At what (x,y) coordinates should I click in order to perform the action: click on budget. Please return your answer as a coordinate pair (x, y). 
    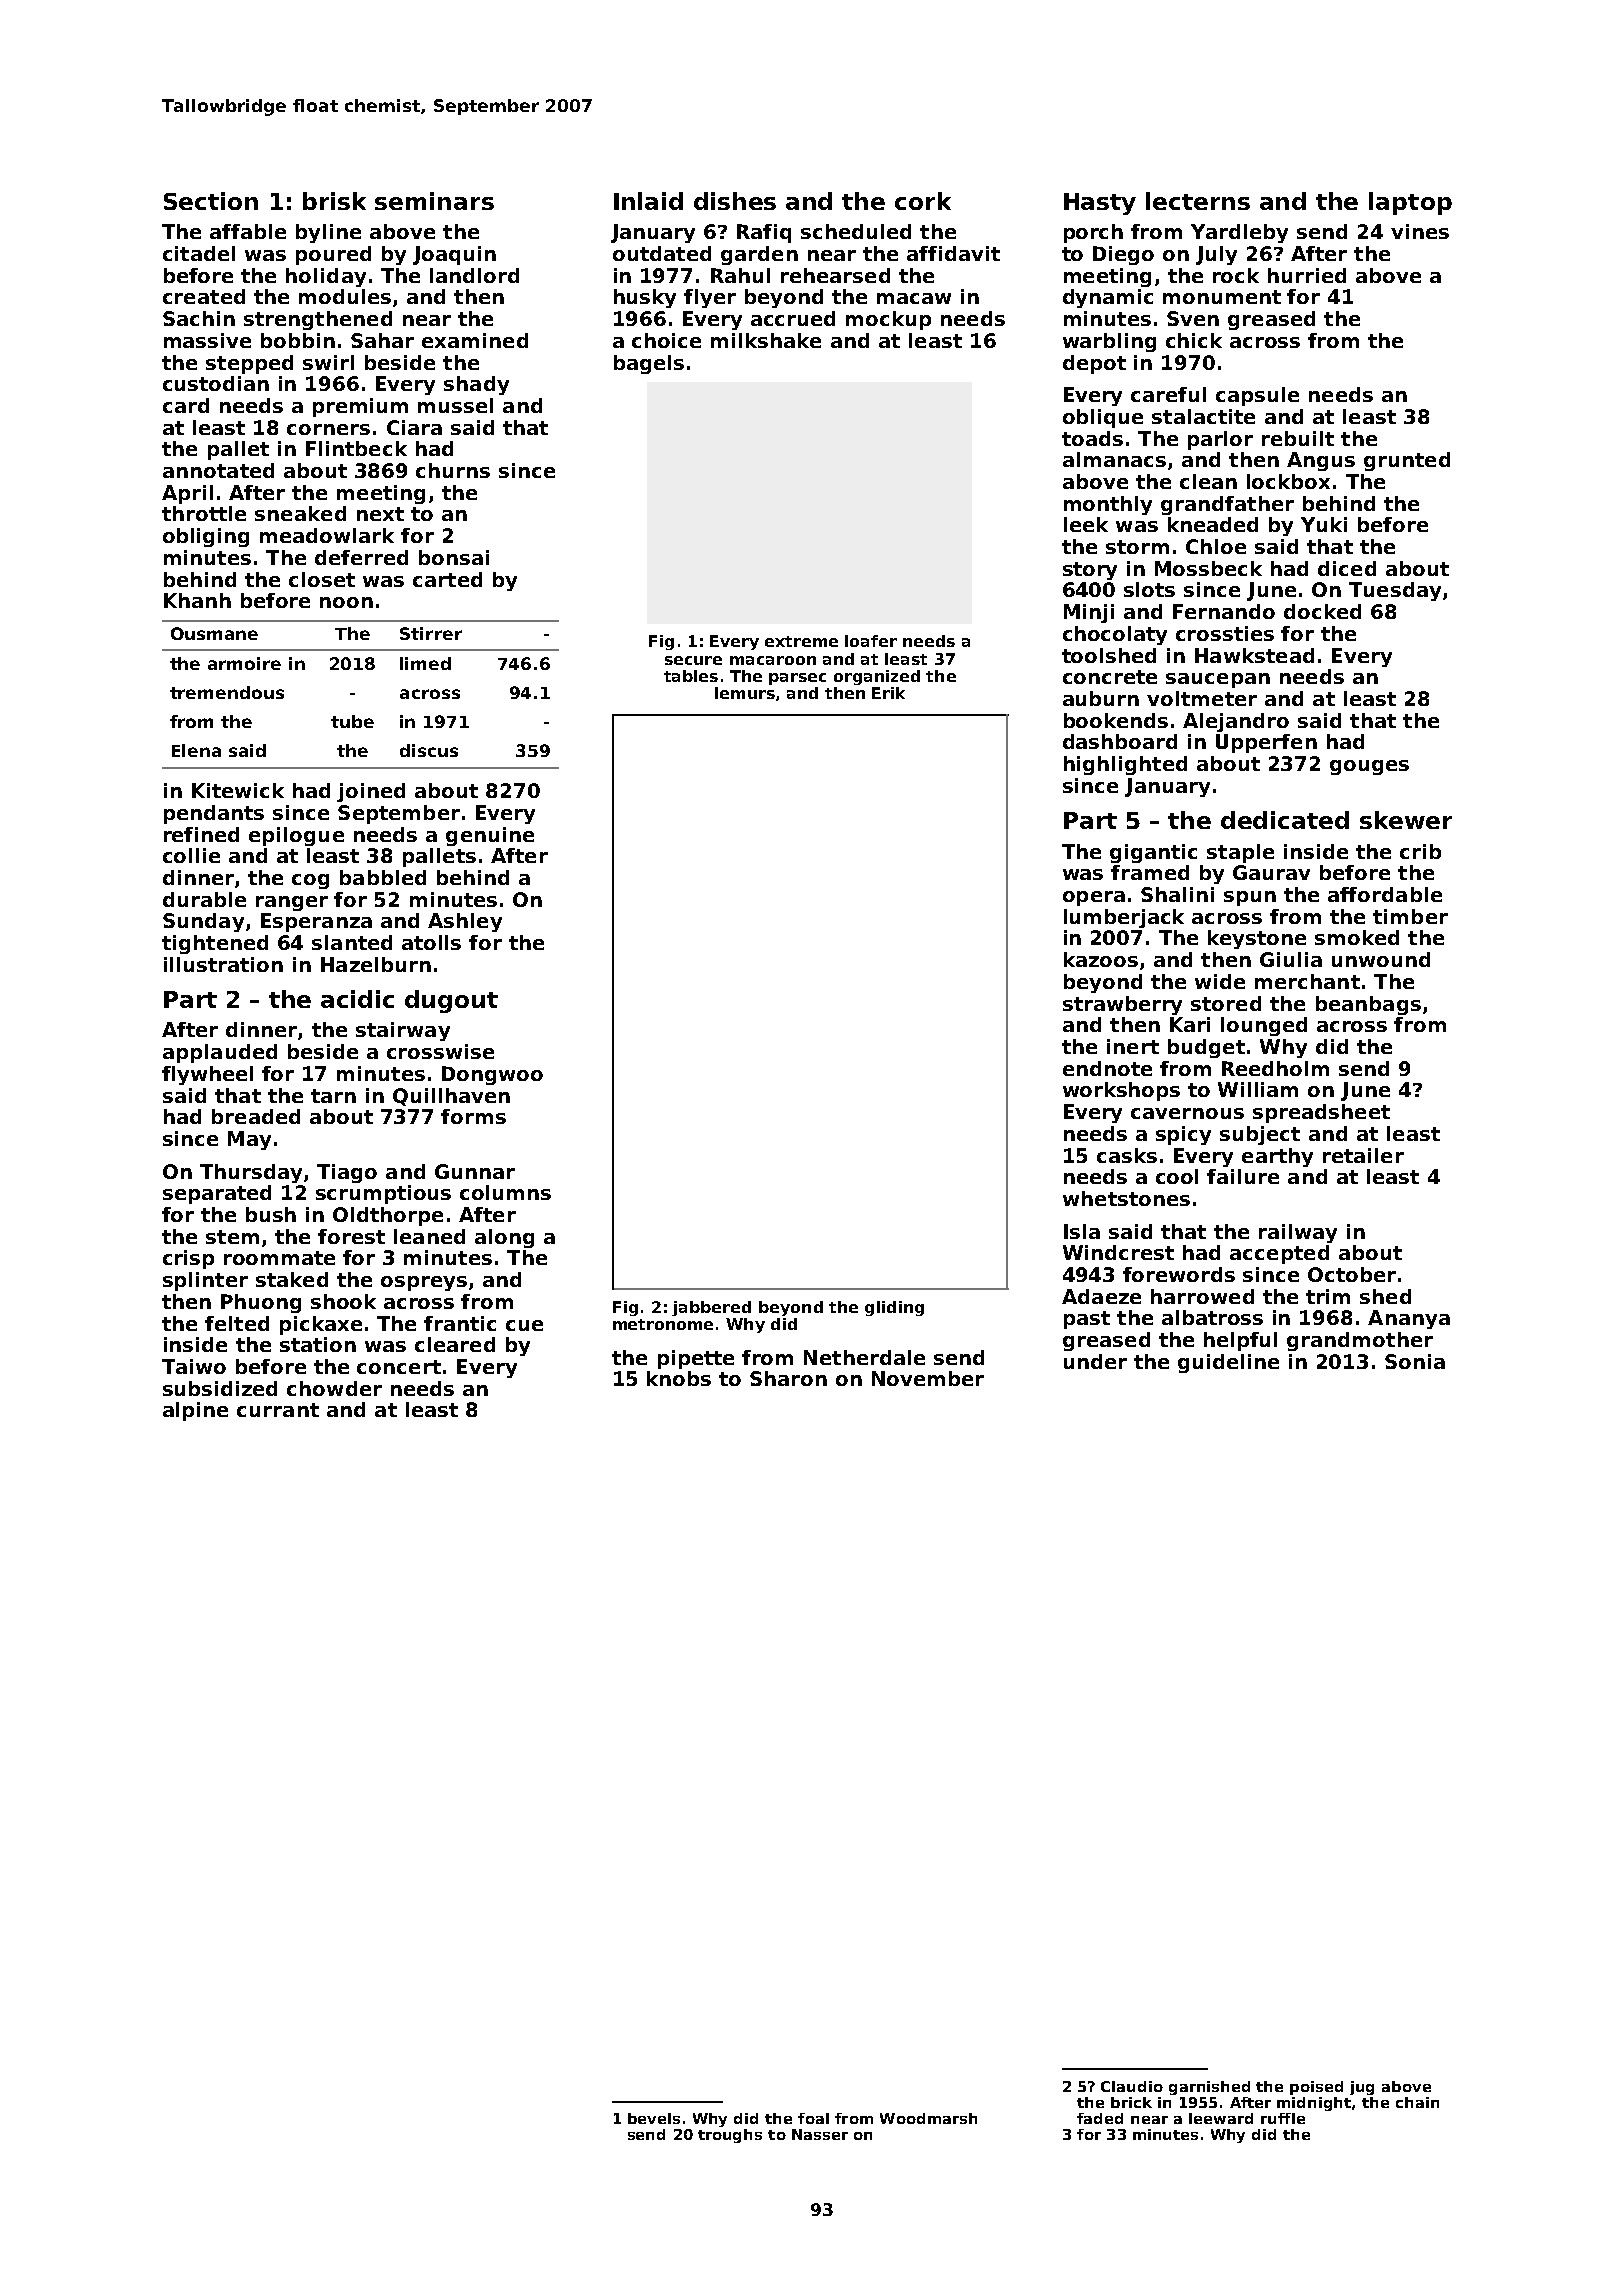
    Looking at the image, I should click on (1206, 1048).
